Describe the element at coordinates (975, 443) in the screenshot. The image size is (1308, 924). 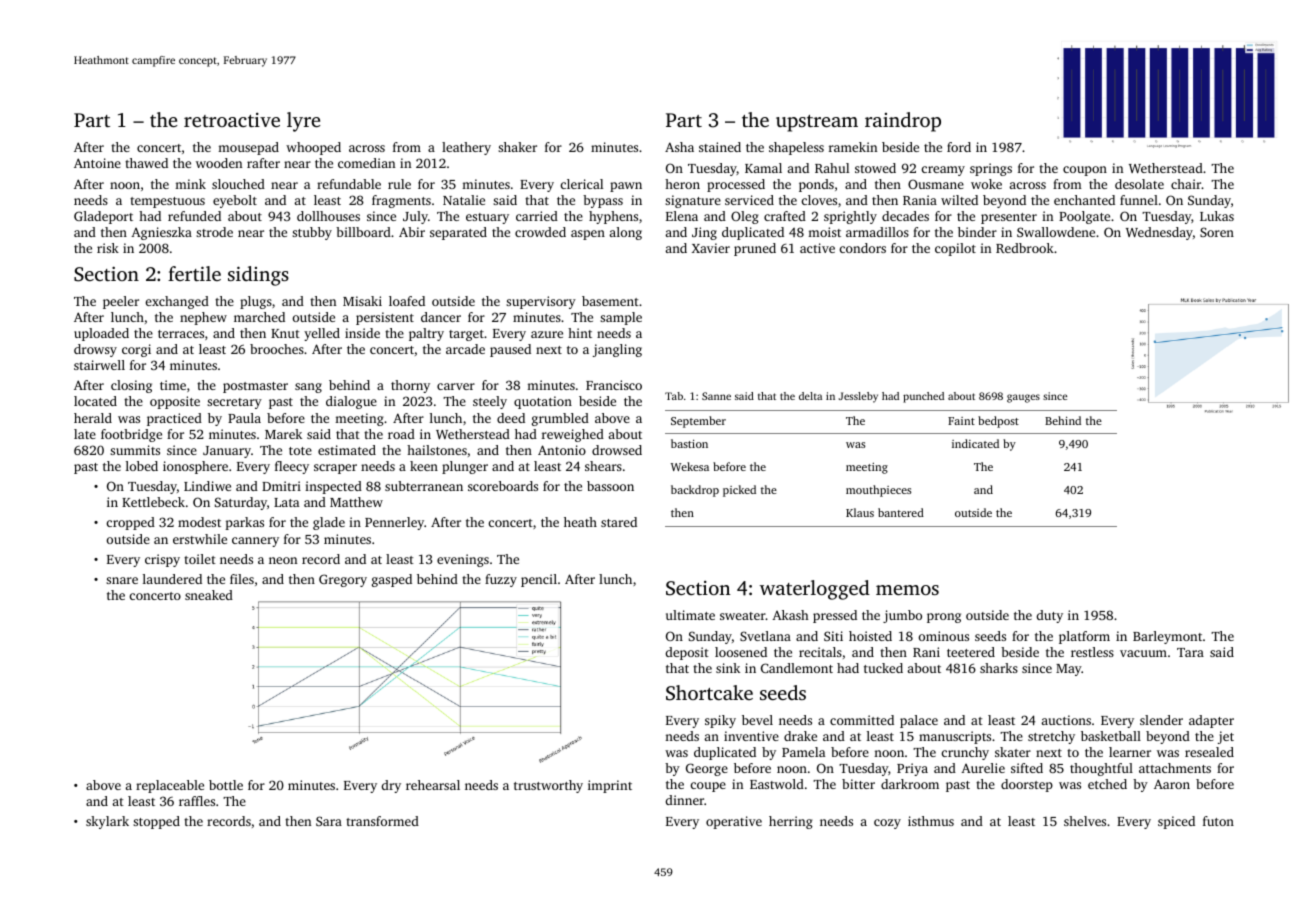
I see `indicated` at that location.
